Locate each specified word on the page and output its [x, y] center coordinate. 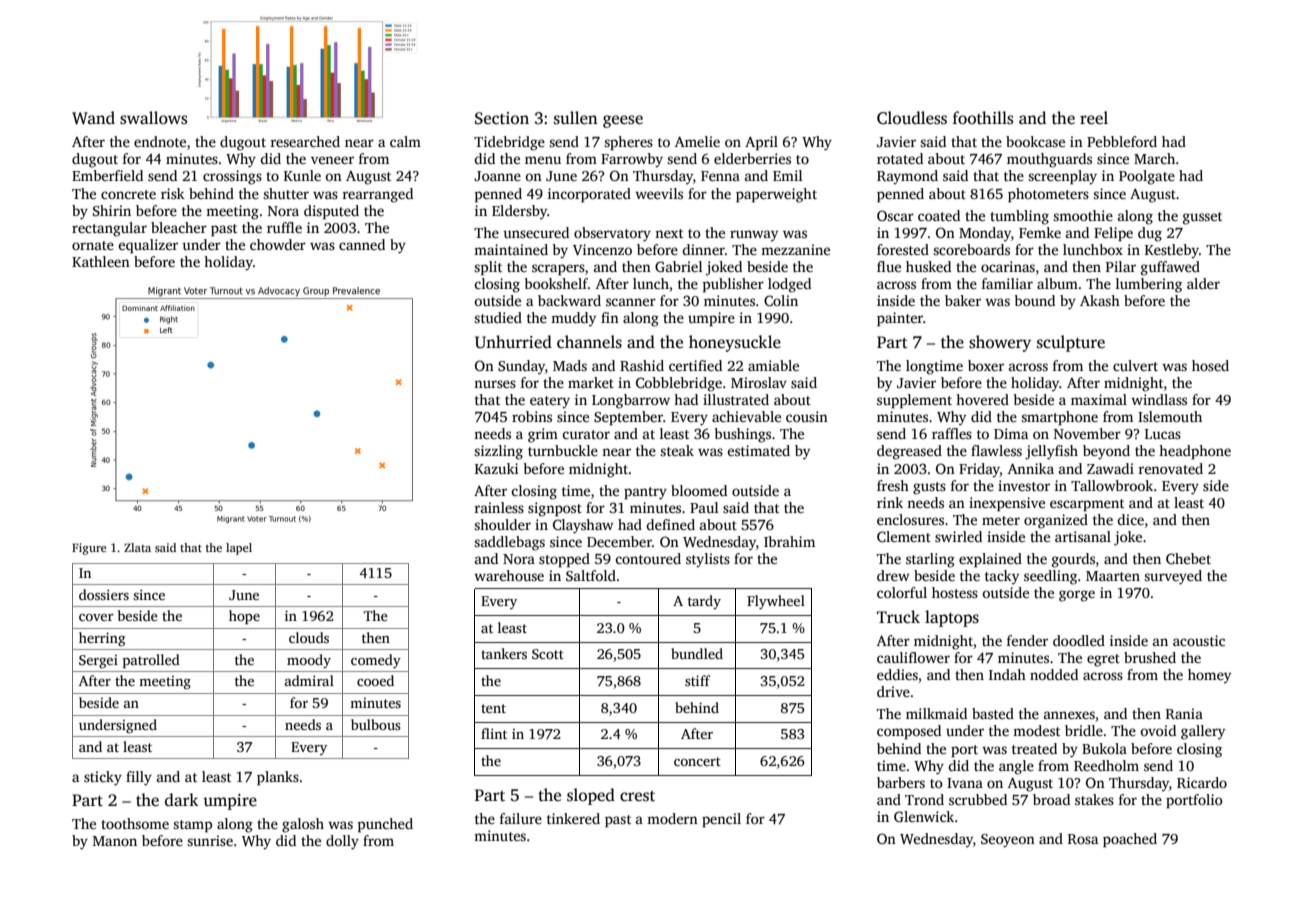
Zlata [137, 547]
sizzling [498, 452]
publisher [733, 285]
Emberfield [107, 175]
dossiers [104, 594]
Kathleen [101, 261]
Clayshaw [583, 526]
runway [754, 236]
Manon [115, 841]
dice [1130, 519]
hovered [982, 399]
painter [900, 319]
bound [1034, 300]
